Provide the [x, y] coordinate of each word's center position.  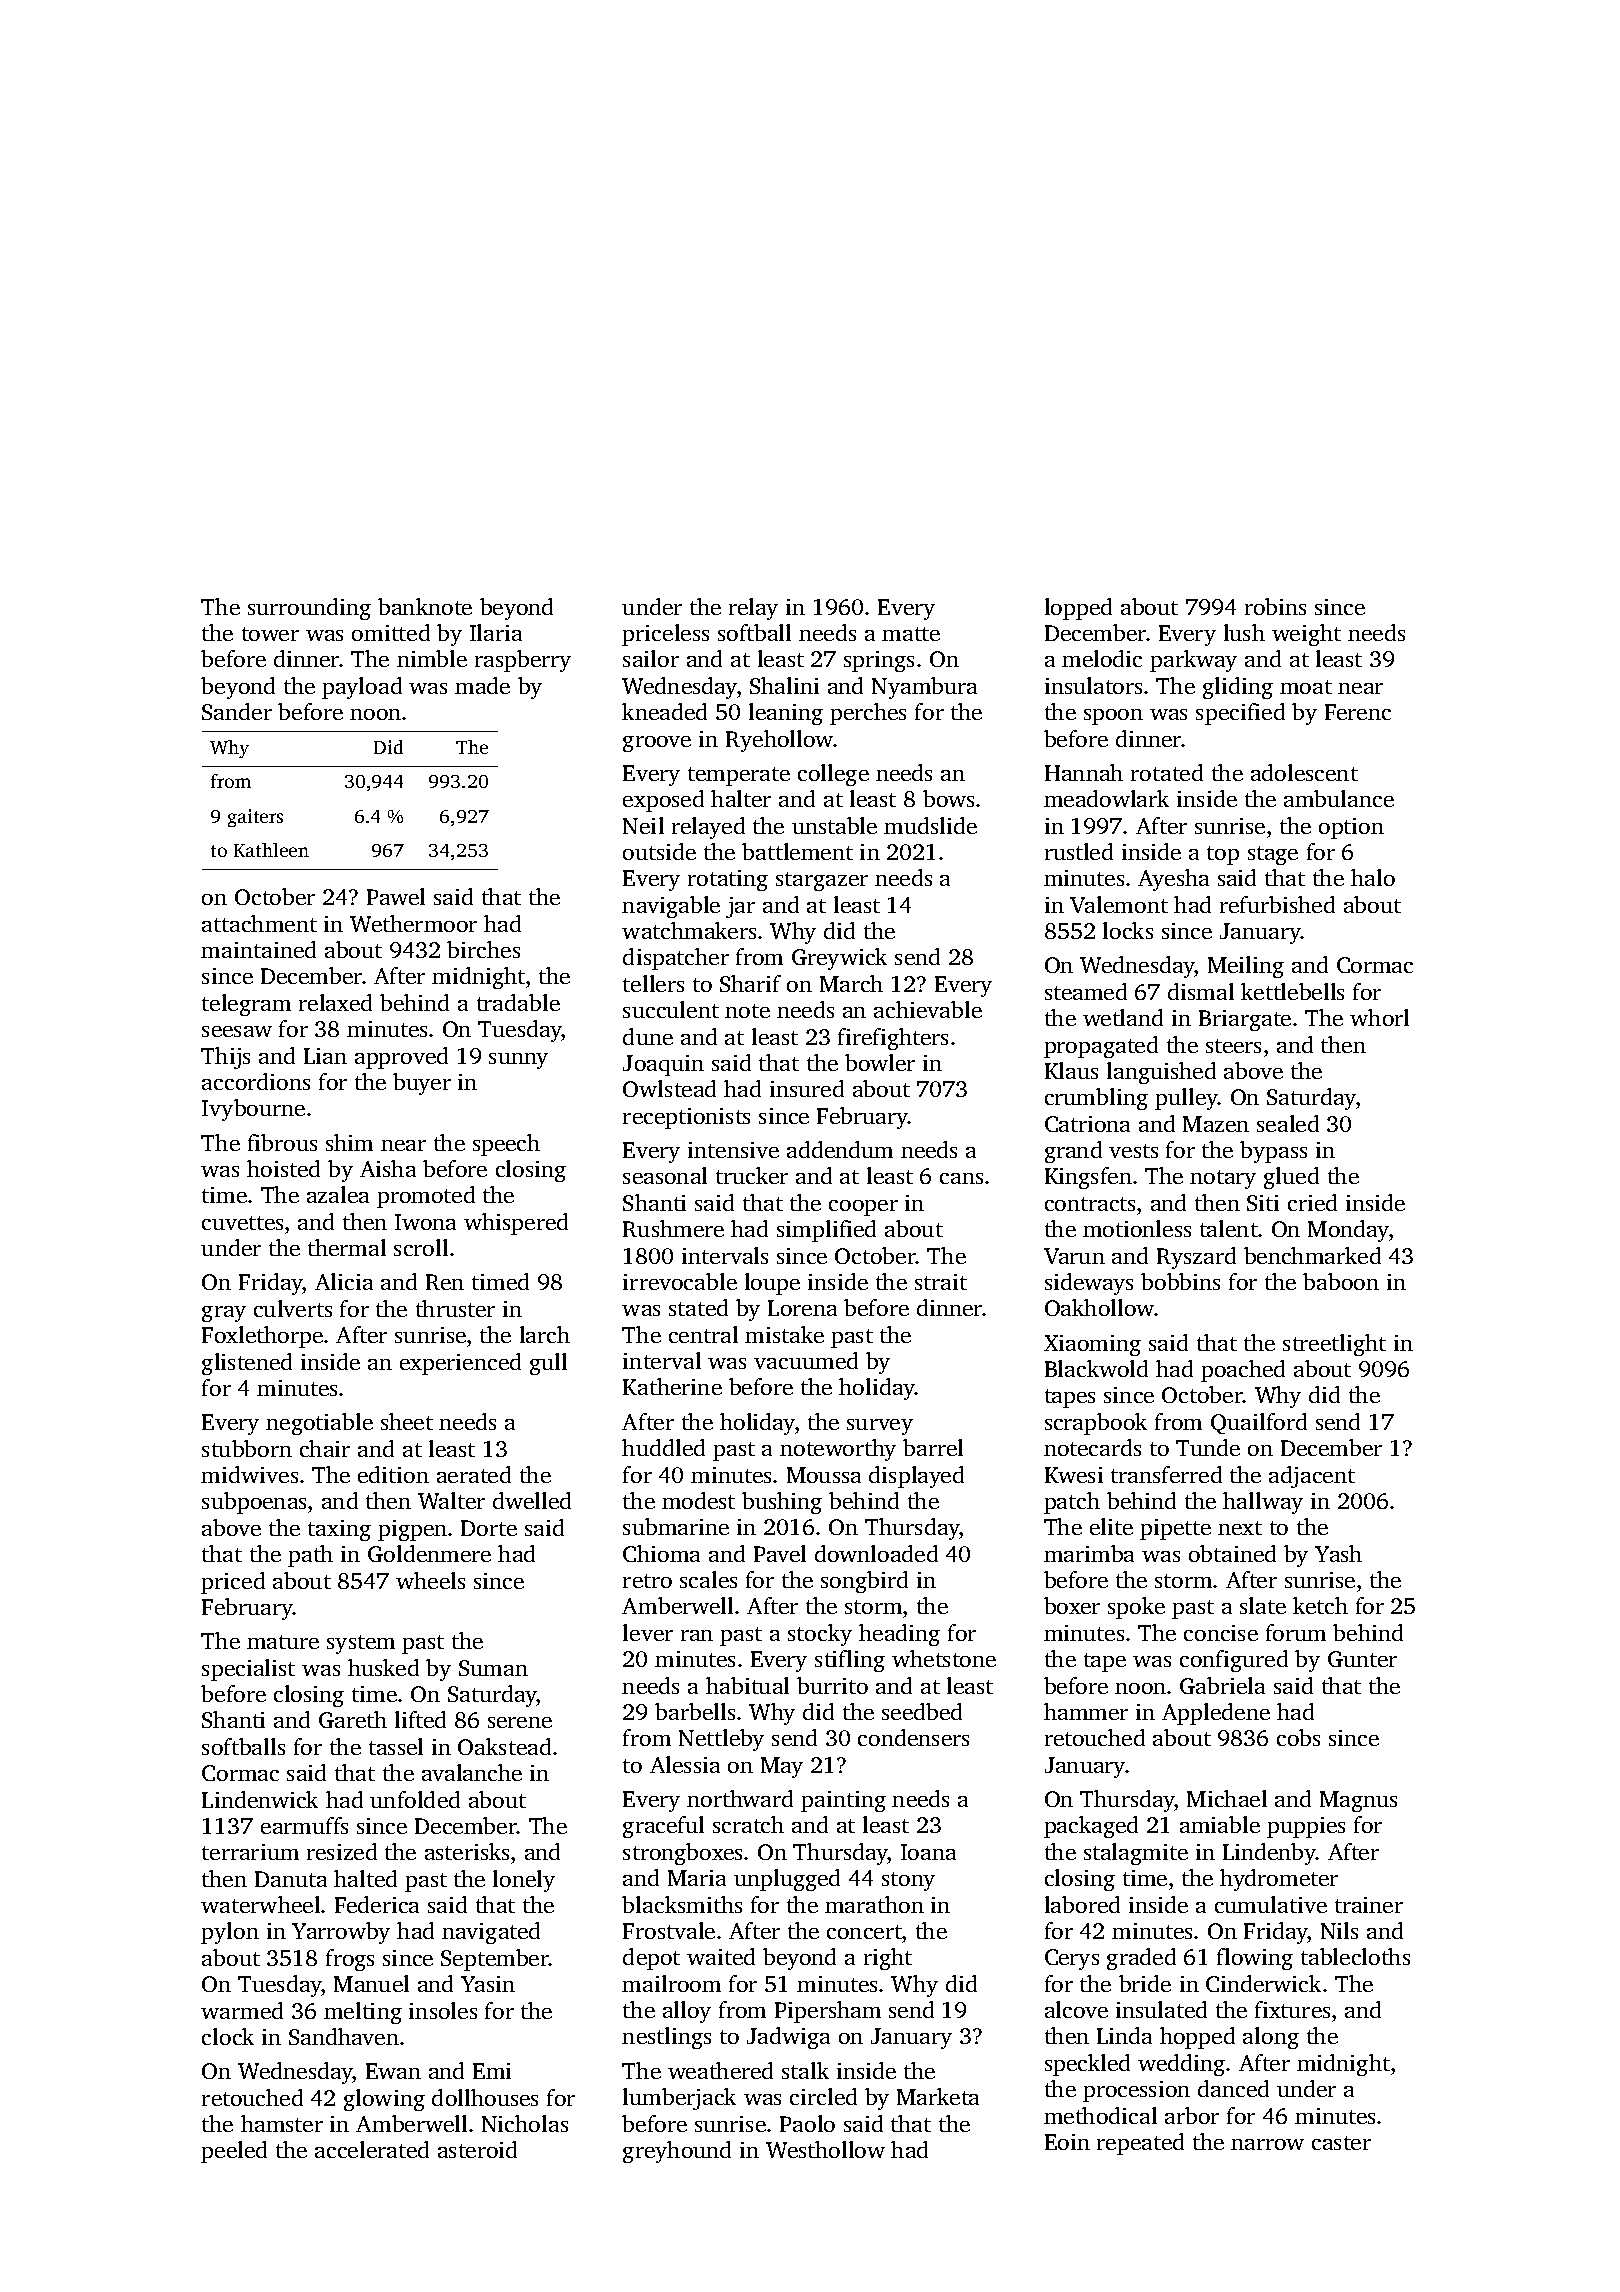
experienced [460, 1364]
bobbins [1180, 1281]
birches [483, 949]
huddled [663, 1447]
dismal [1201, 991]
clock [228, 2036]
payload [362, 688]
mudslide [930, 825]
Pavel [780, 1553]
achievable [928, 1009]
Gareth [353, 1719]
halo [1373, 877]
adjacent [1312, 1477]
